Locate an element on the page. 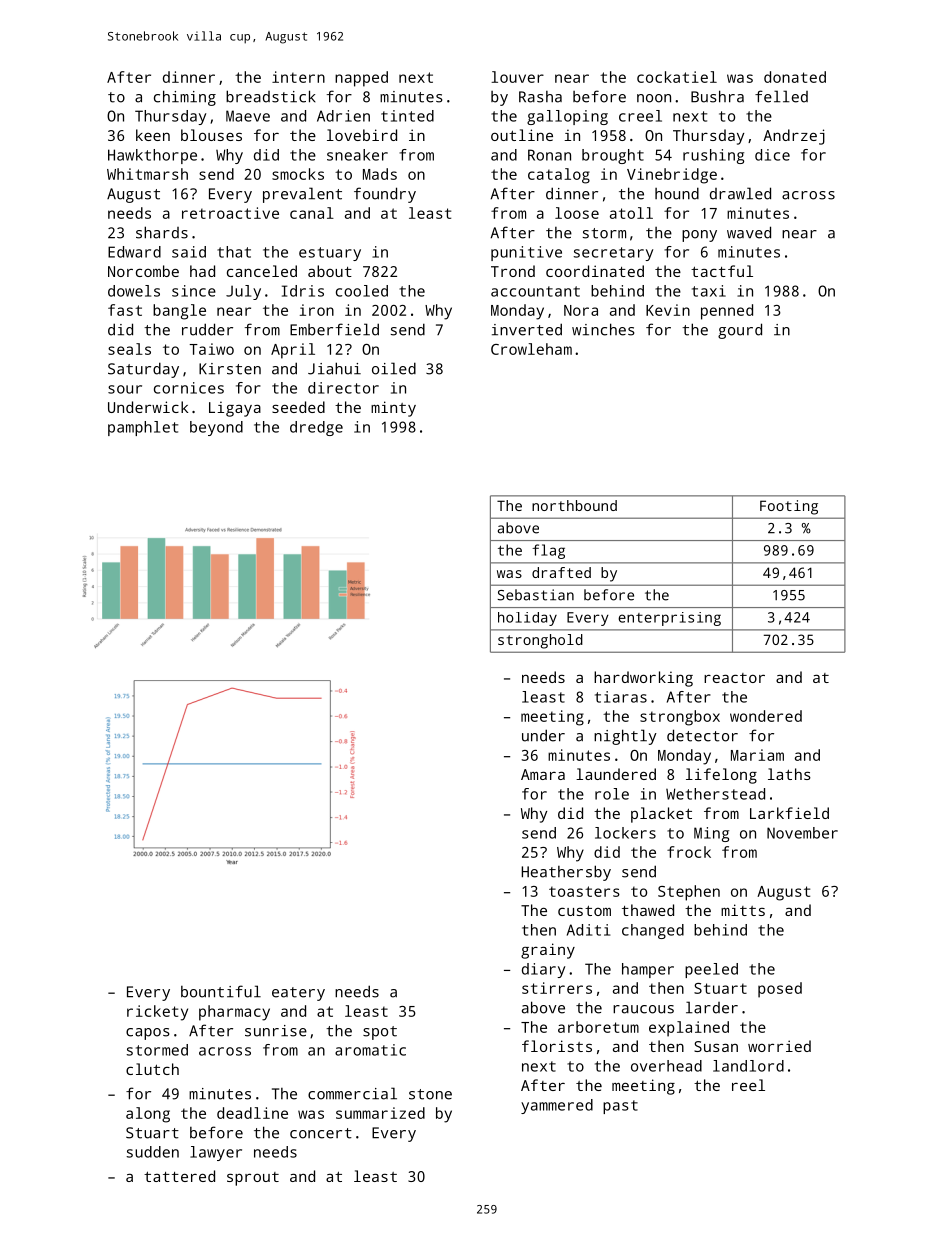 This document has width=952, height=1233. pamphlet is located at coordinates (143, 428).
